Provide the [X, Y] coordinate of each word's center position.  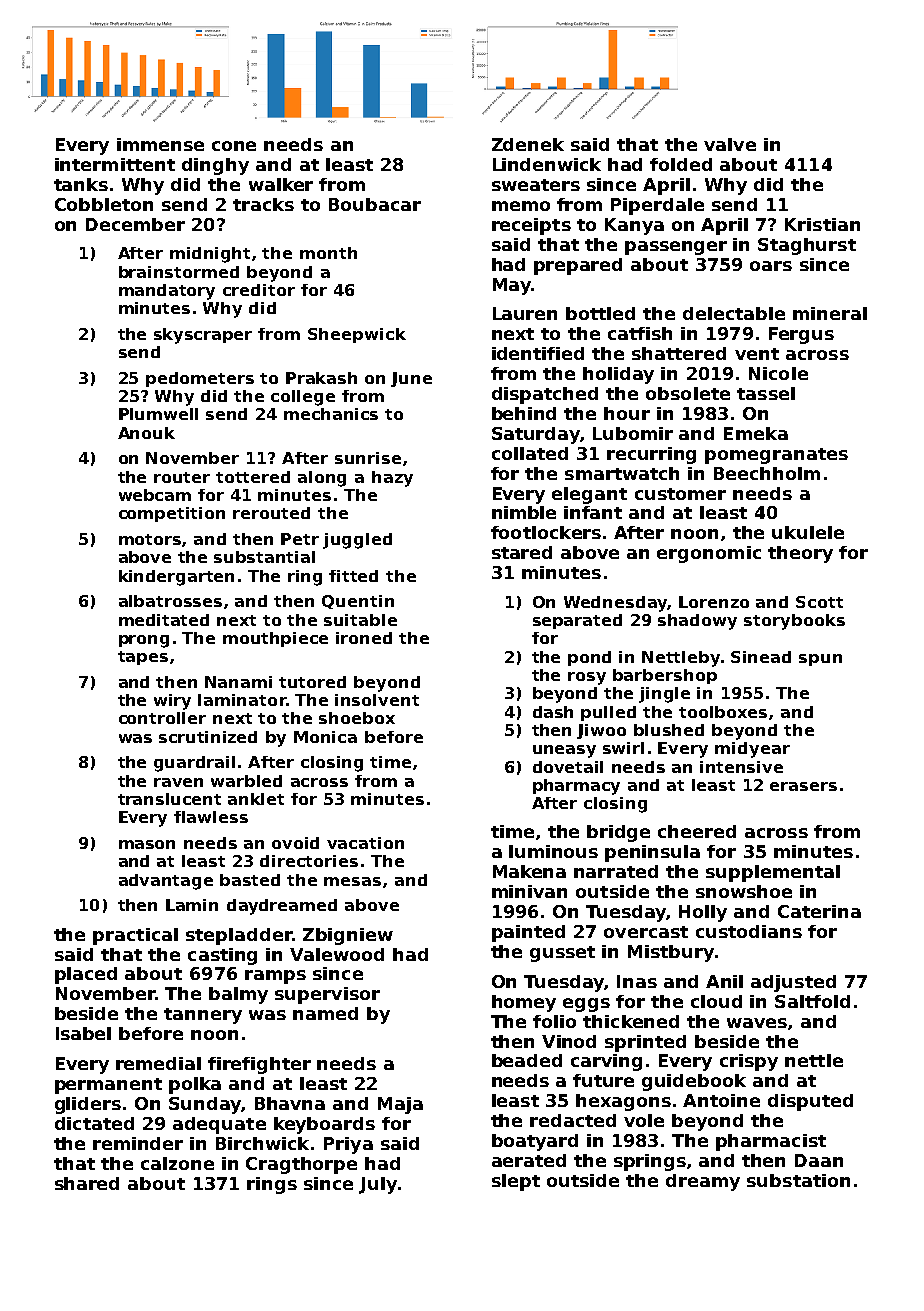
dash [553, 712]
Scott [819, 602]
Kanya [634, 226]
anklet [256, 799]
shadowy [697, 622]
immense [160, 144]
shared [87, 1183]
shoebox [357, 718]
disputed [810, 1102]
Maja [400, 1105]
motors [150, 539]
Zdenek [528, 144]
